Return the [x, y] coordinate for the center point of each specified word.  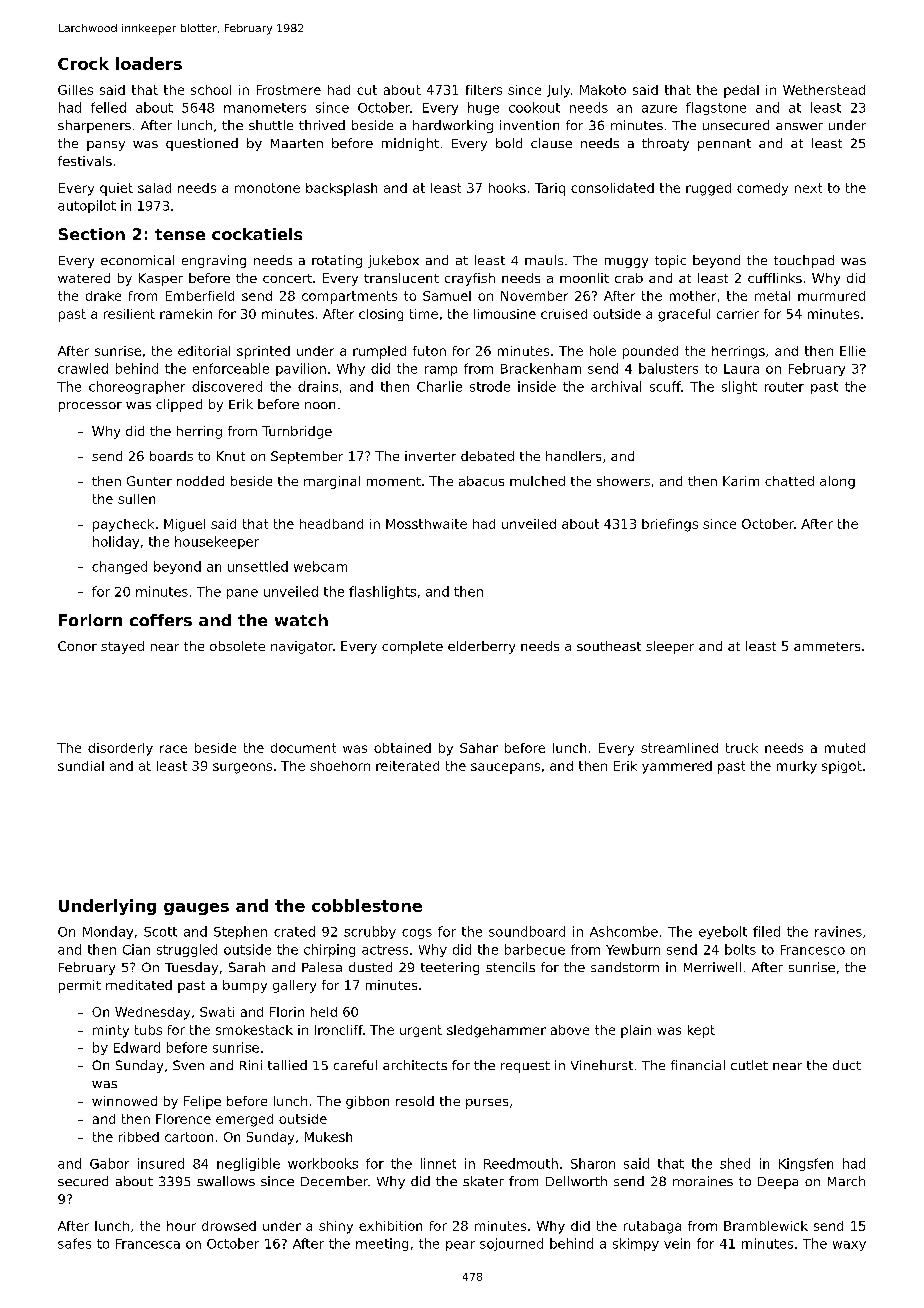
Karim [741, 481]
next [808, 188]
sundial [81, 766]
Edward [137, 1047]
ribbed [139, 1137]
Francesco [813, 950]
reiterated [407, 766]
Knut [231, 456]
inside [537, 386]
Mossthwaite [426, 524]
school [211, 90]
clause [551, 143]
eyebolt [723, 932]
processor [90, 407]
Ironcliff [339, 1030]
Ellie [853, 351]
